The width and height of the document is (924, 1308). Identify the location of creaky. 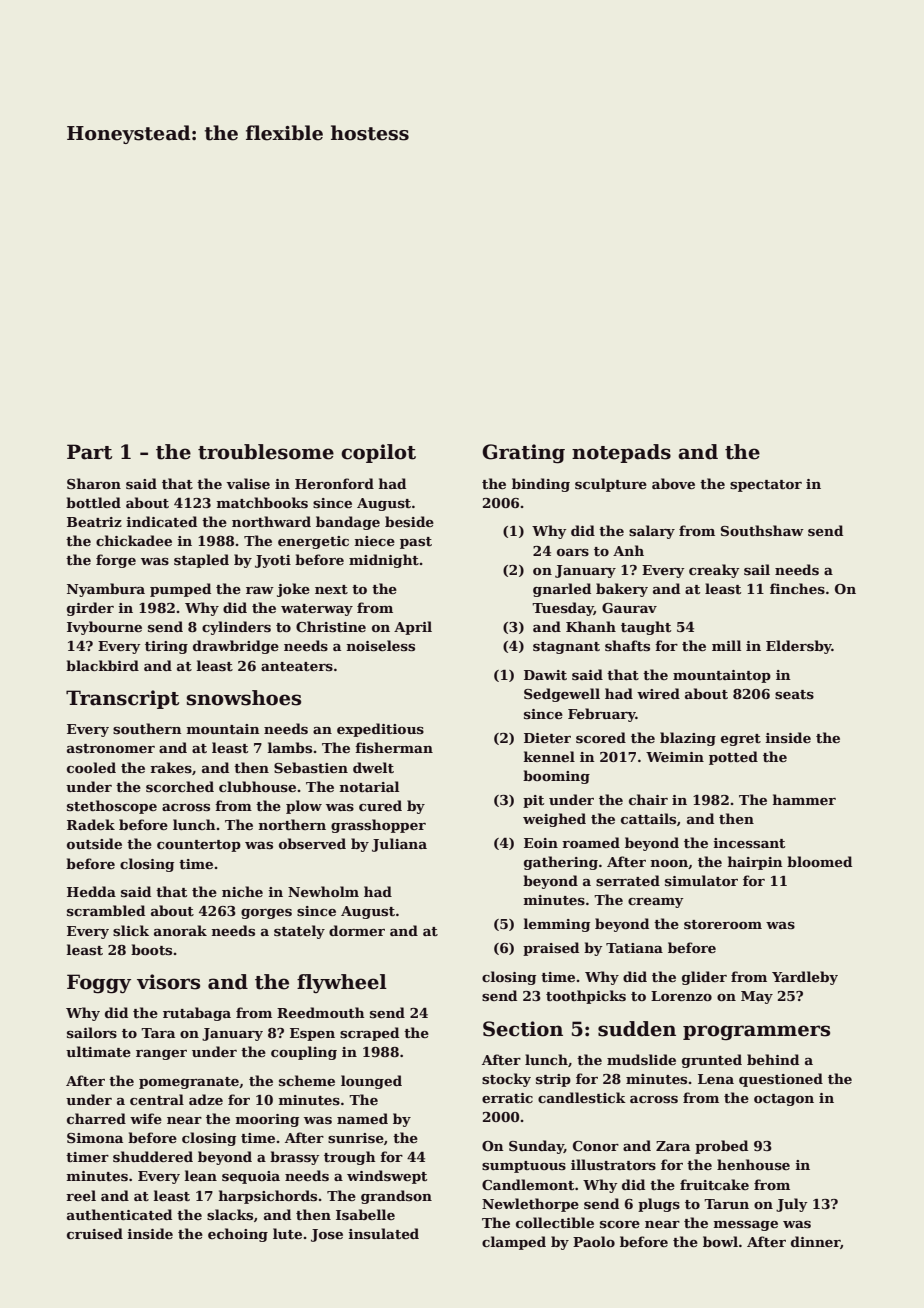
(714, 571).
